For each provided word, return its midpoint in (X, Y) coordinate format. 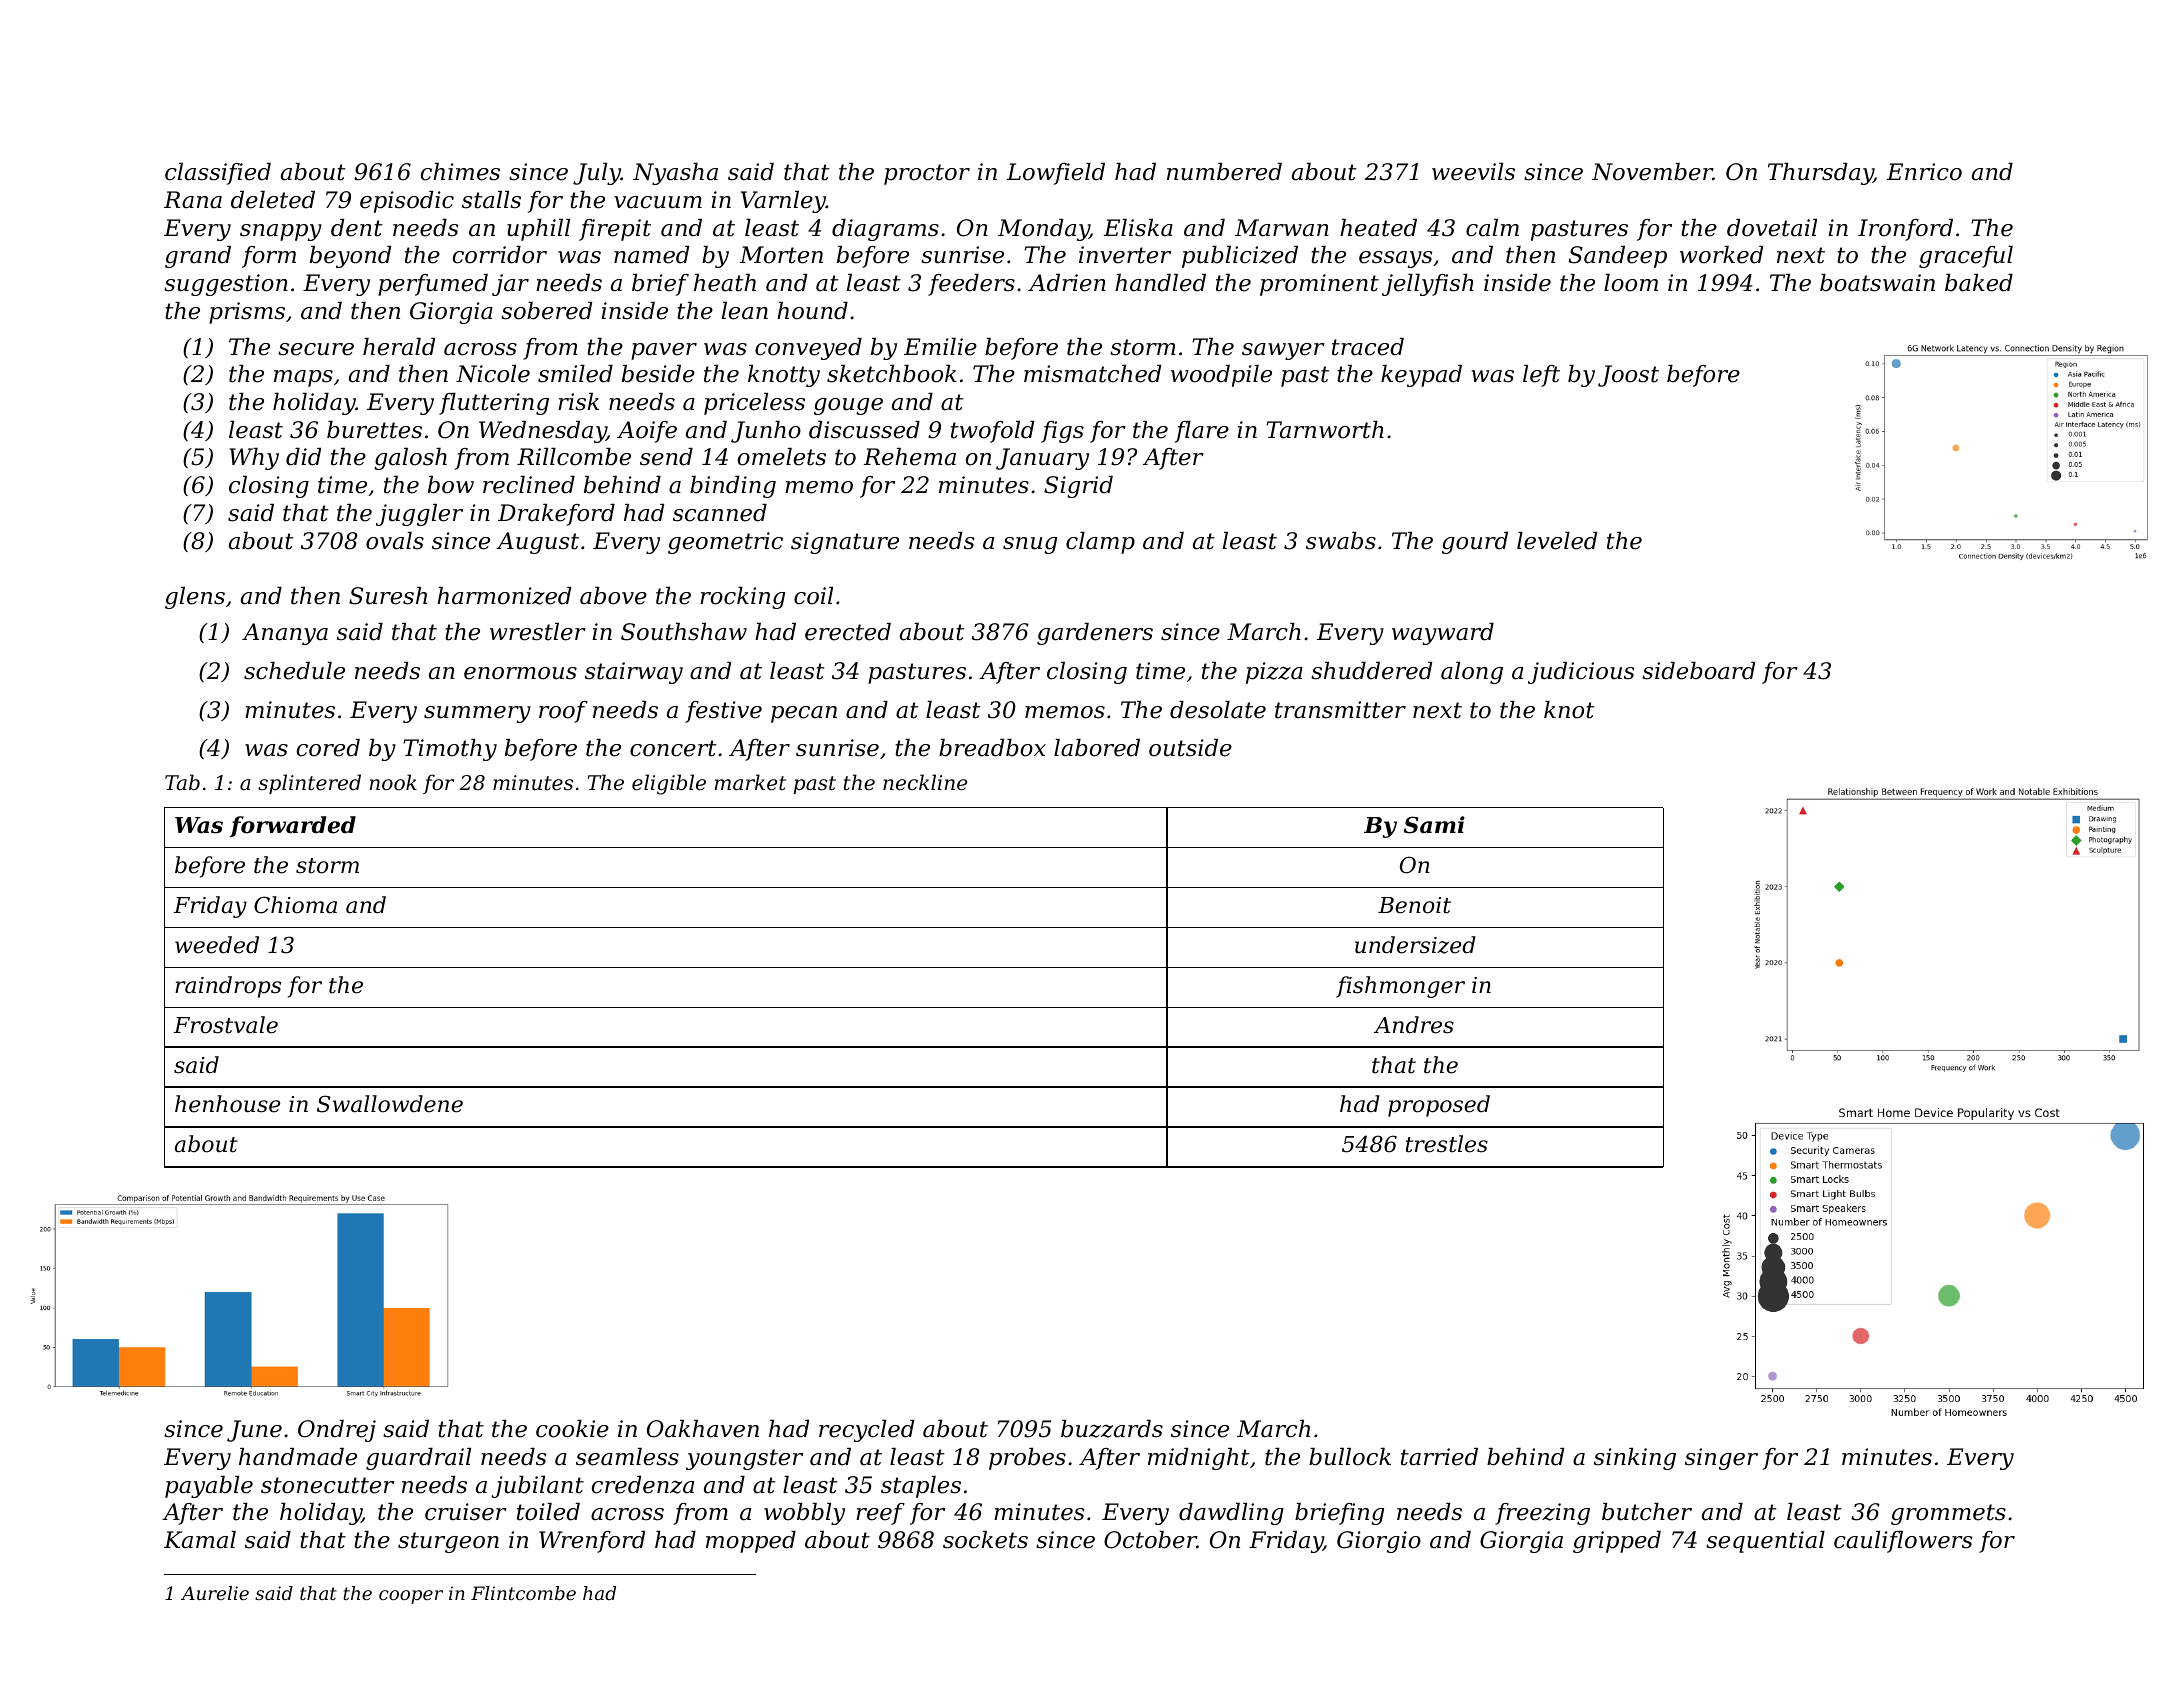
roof (563, 712)
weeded (217, 945)
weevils (1473, 172)
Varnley (783, 202)
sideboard (1698, 671)
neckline (925, 782)
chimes (460, 172)
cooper (411, 1597)
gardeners (1095, 634)
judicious (1581, 673)
